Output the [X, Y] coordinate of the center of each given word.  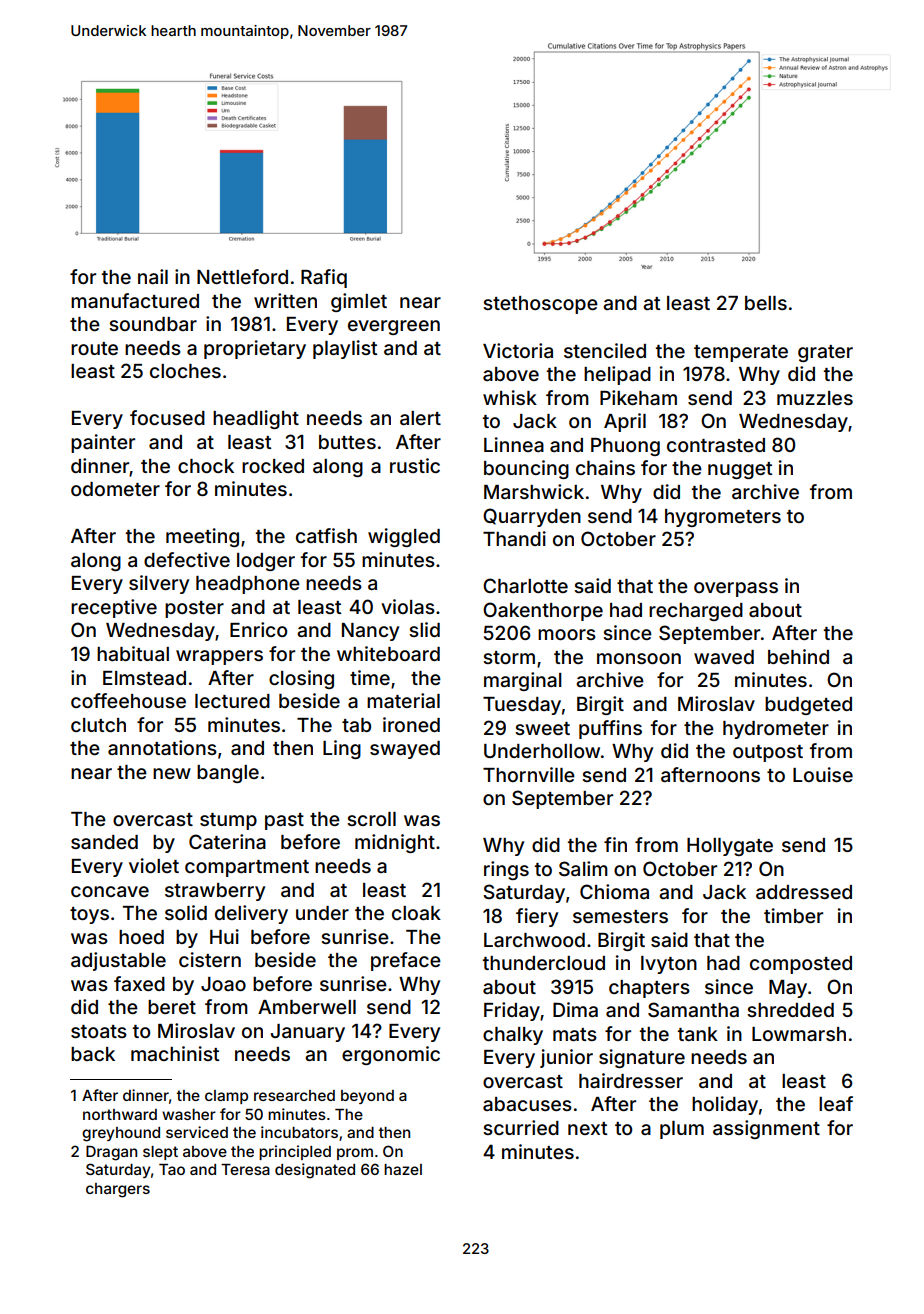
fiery [537, 917]
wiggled [404, 537]
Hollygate [730, 847]
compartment [247, 868]
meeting [202, 537]
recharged [696, 612]
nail [153, 276]
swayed [405, 750]
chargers [118, 1190]
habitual [133, 653]
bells [766, 303]
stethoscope [540, 305]
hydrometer [776, 730]
